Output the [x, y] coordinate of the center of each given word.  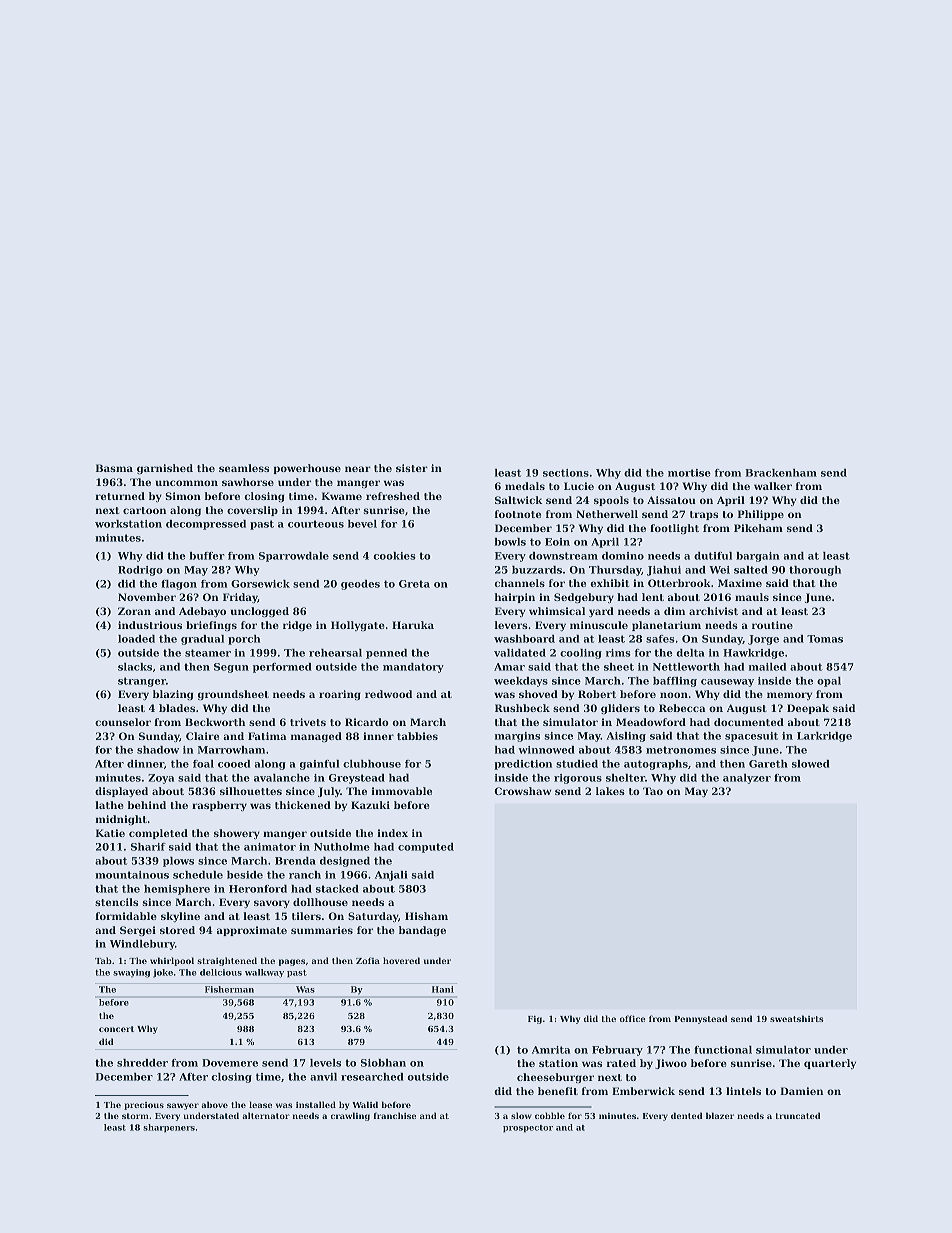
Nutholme [342, 847]
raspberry [219, 806]
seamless [244, 468]
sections [566, 473]
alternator [266, 1115]
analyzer [747, 779]
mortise [689, 473]
